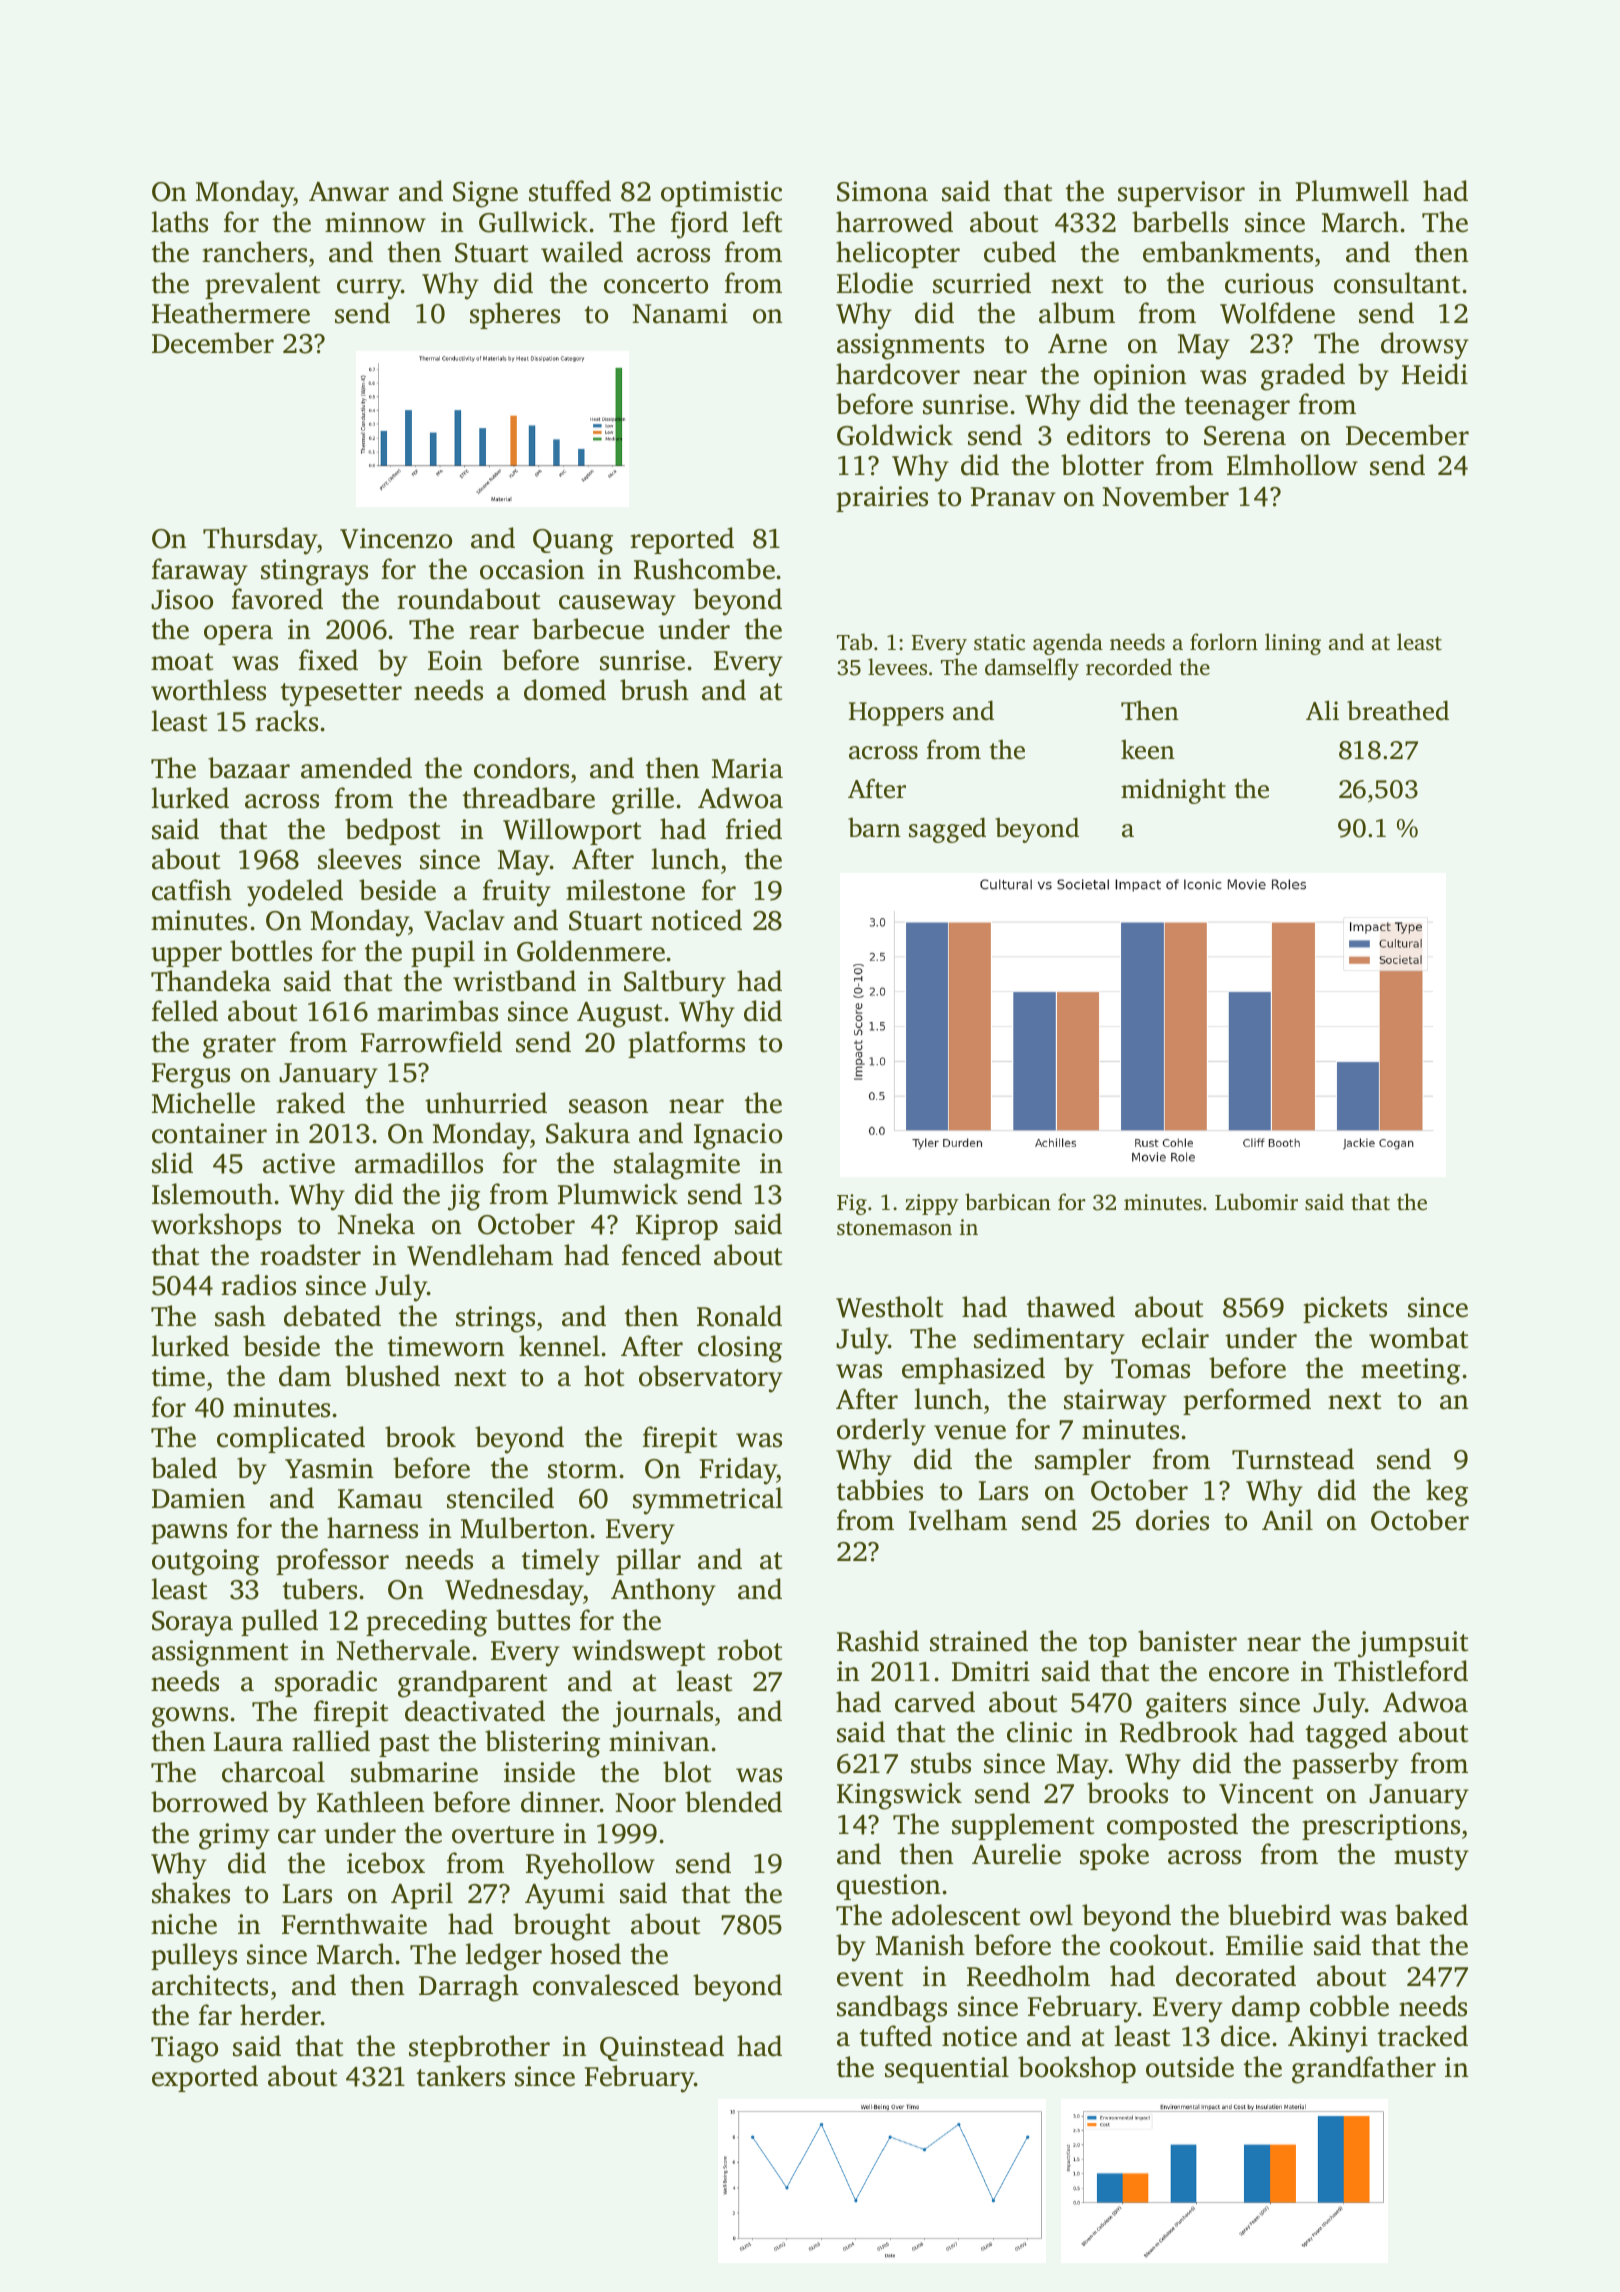  I want to click on prescriptions, so click(1381, 1827).
